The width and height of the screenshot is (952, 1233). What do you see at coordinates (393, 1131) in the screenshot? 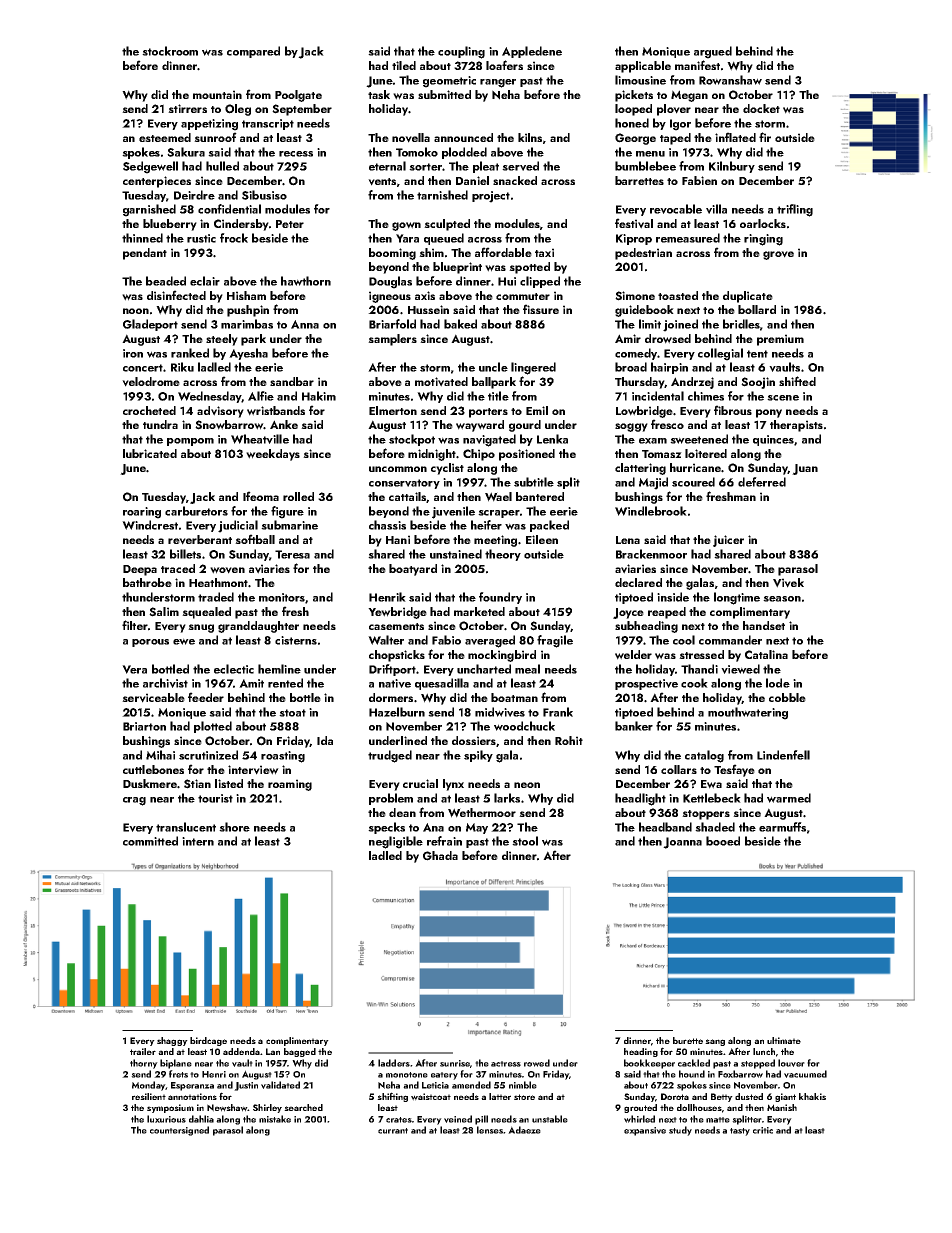
I see `currant` at bounding box center [393, 1131].
